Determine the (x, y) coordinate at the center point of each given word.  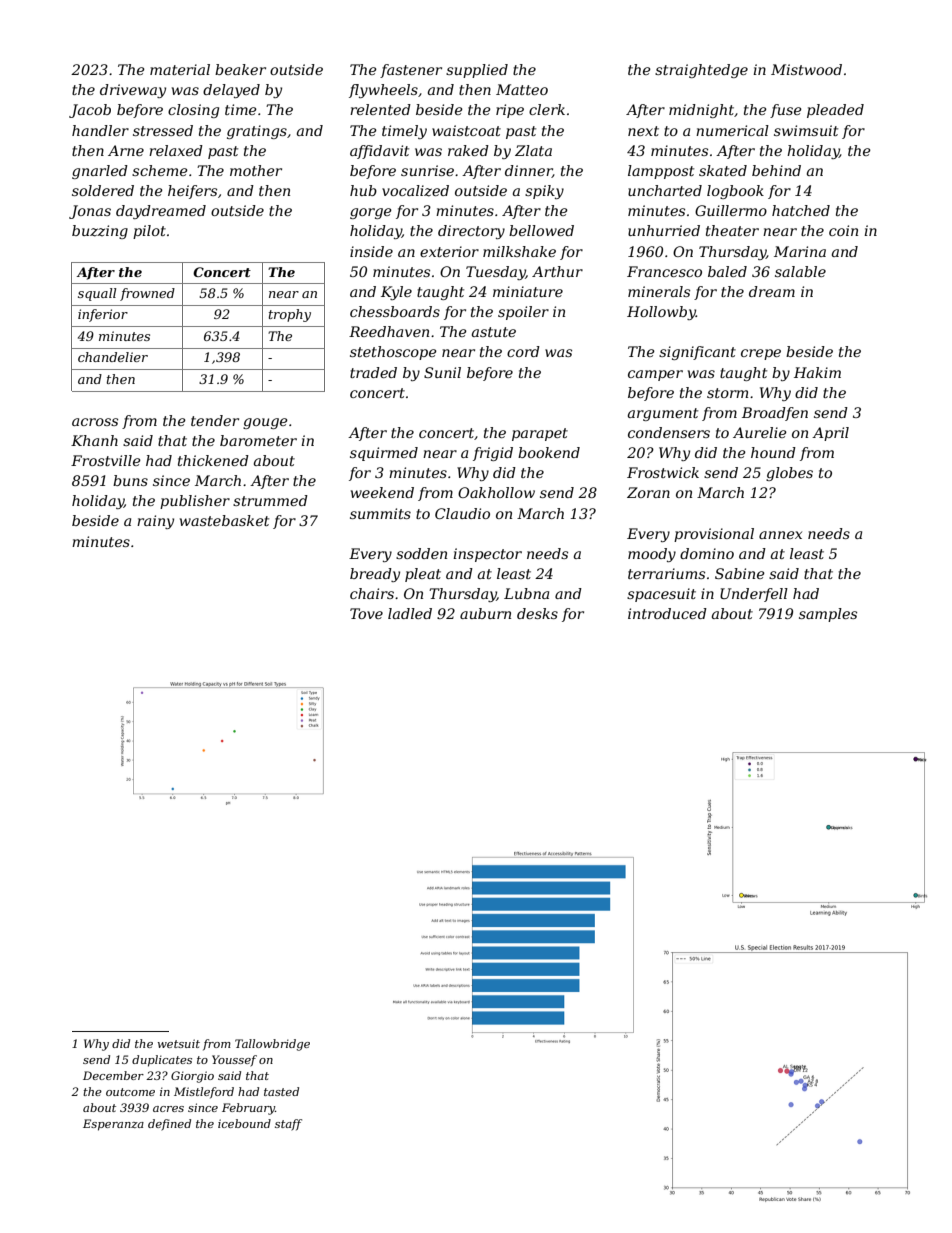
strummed (270, 500)
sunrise (427, 170)
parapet (540, 434)
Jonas (90, 212)
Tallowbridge (272, 1045)
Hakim (817, 372)
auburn (485, 613)
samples (828, 615)
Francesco (664, 271)
